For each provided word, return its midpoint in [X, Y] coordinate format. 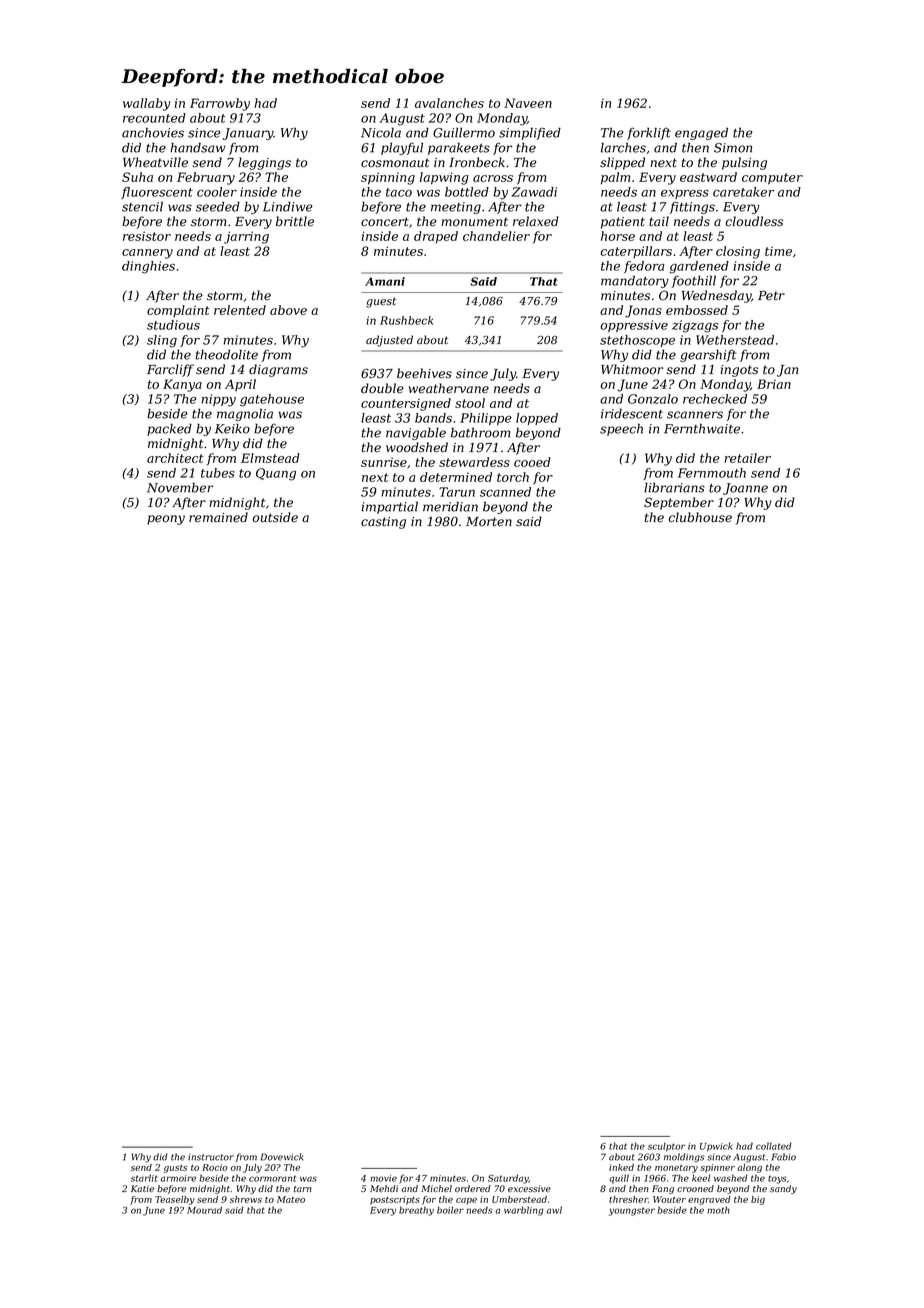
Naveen [528, 103]
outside [275, 517]
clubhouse [700, 517]
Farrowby [220, 104]
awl [554, 1210]
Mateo [291, 1199]
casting [383, 523]
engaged [701, 133]
